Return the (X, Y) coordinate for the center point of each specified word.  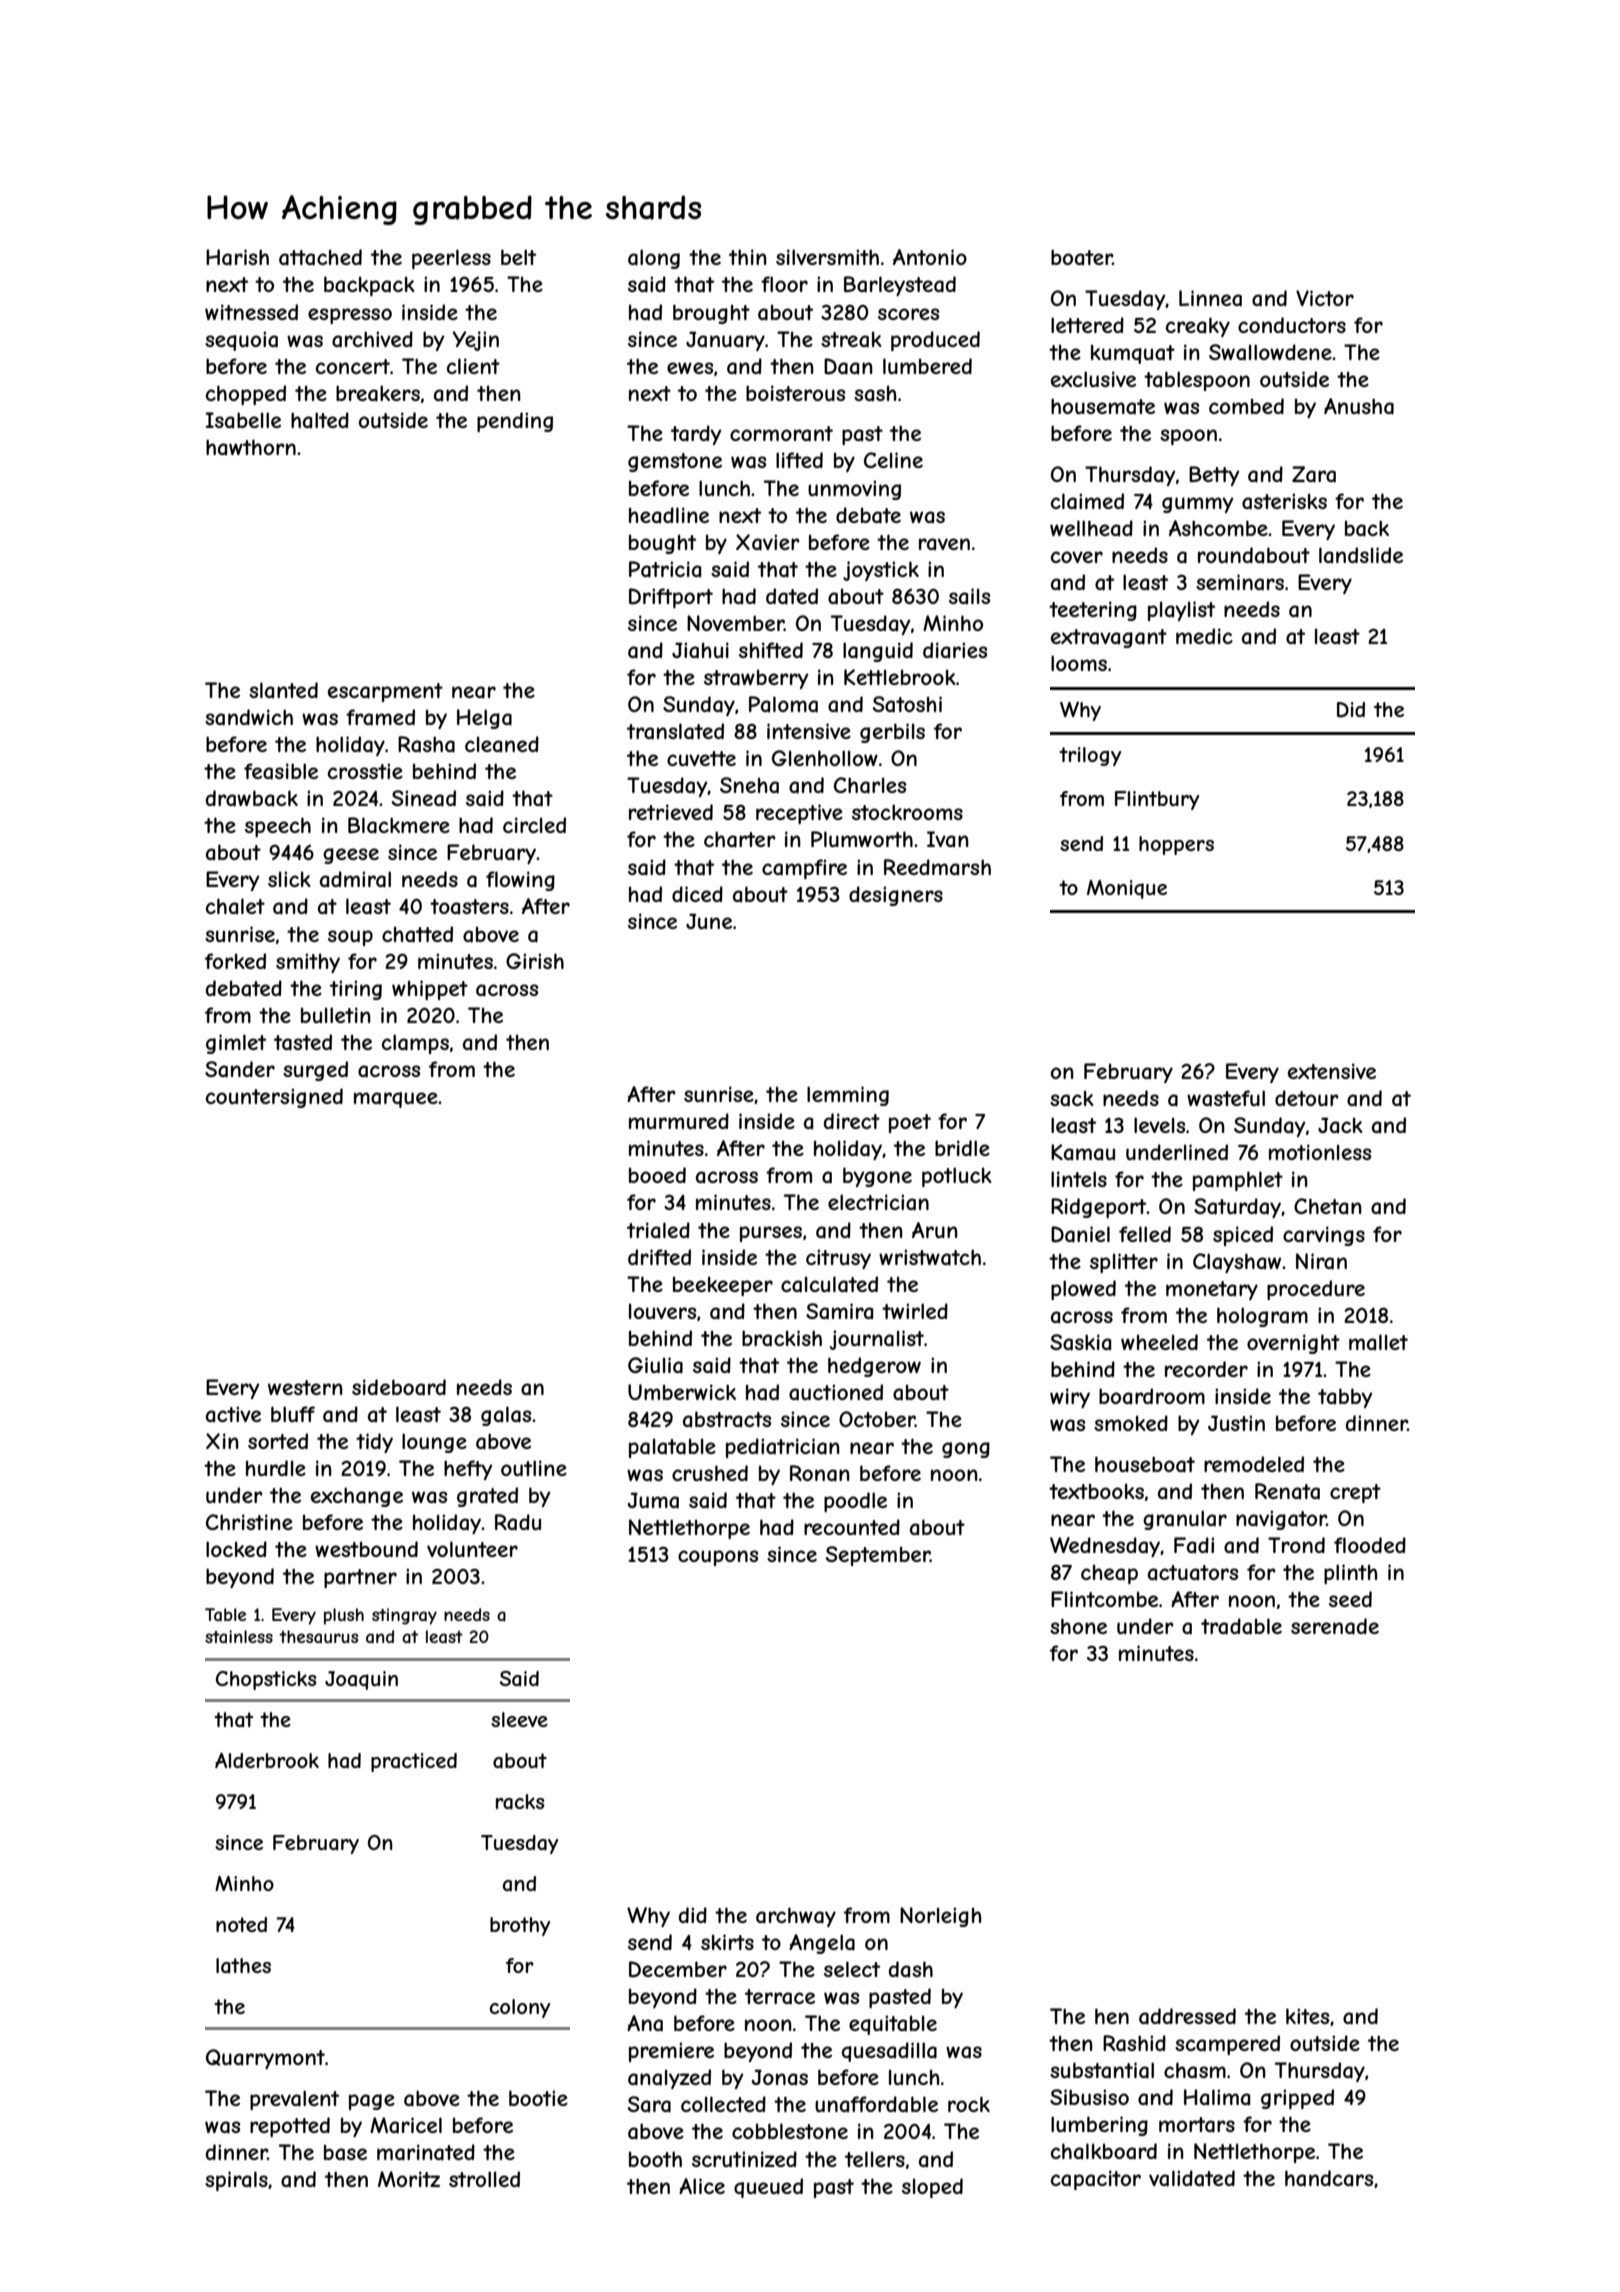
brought (711, 314)
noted (241, 1924)
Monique (1127, 889)
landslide (1361, 555)
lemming (848, 1096)
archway (796, 1917)
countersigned (274, 1098)
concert (353, 366)
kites (1307, 2016)
